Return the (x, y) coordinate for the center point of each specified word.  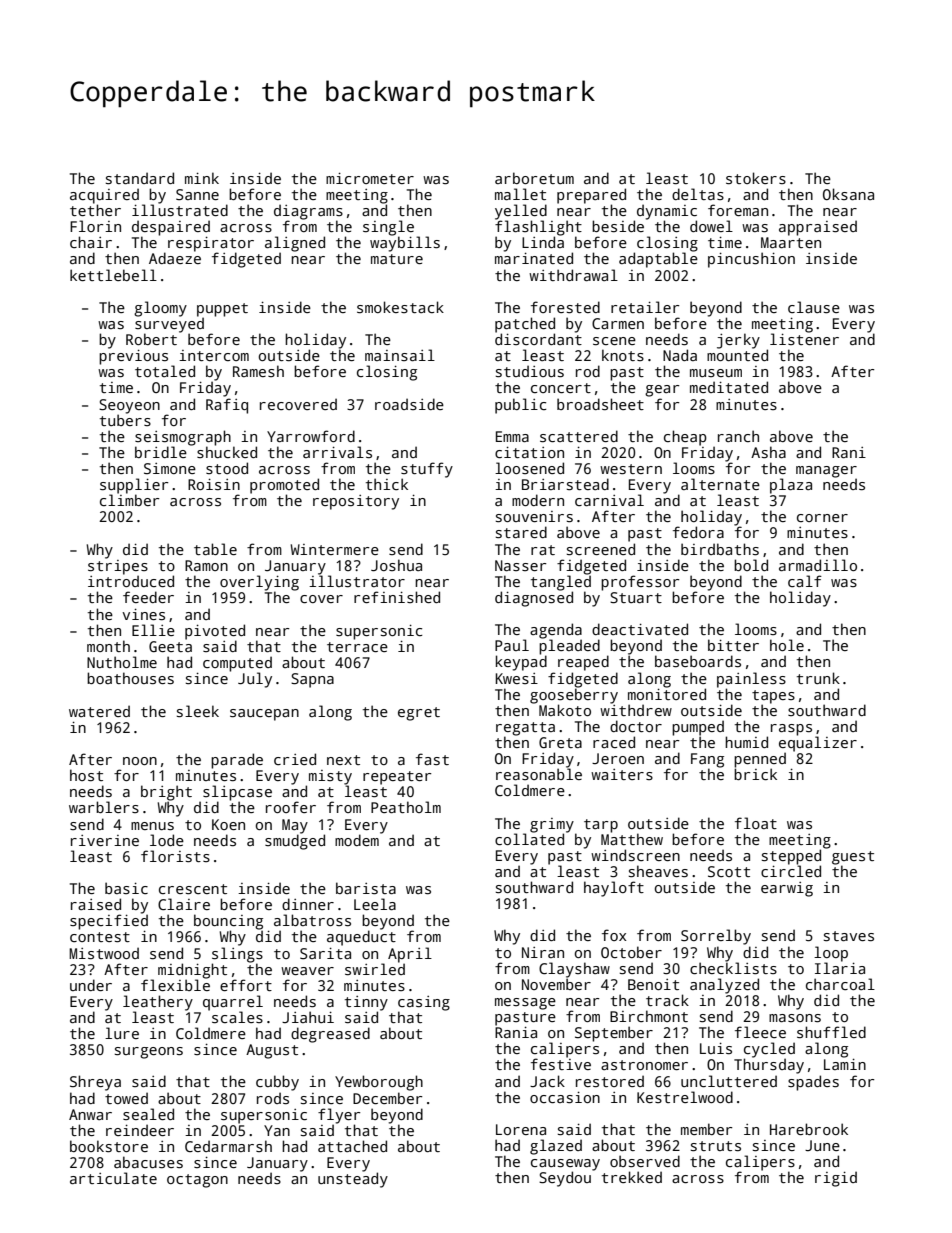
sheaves (658, 871)
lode (167, 840)
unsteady (353, 1180)
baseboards (698, 661)
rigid (836, 1179)
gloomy (160, 309)
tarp (601, 826)
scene (614, 341)
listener (804, 339)
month (108, 646)
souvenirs (534, 516)
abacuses (148, 1162)
